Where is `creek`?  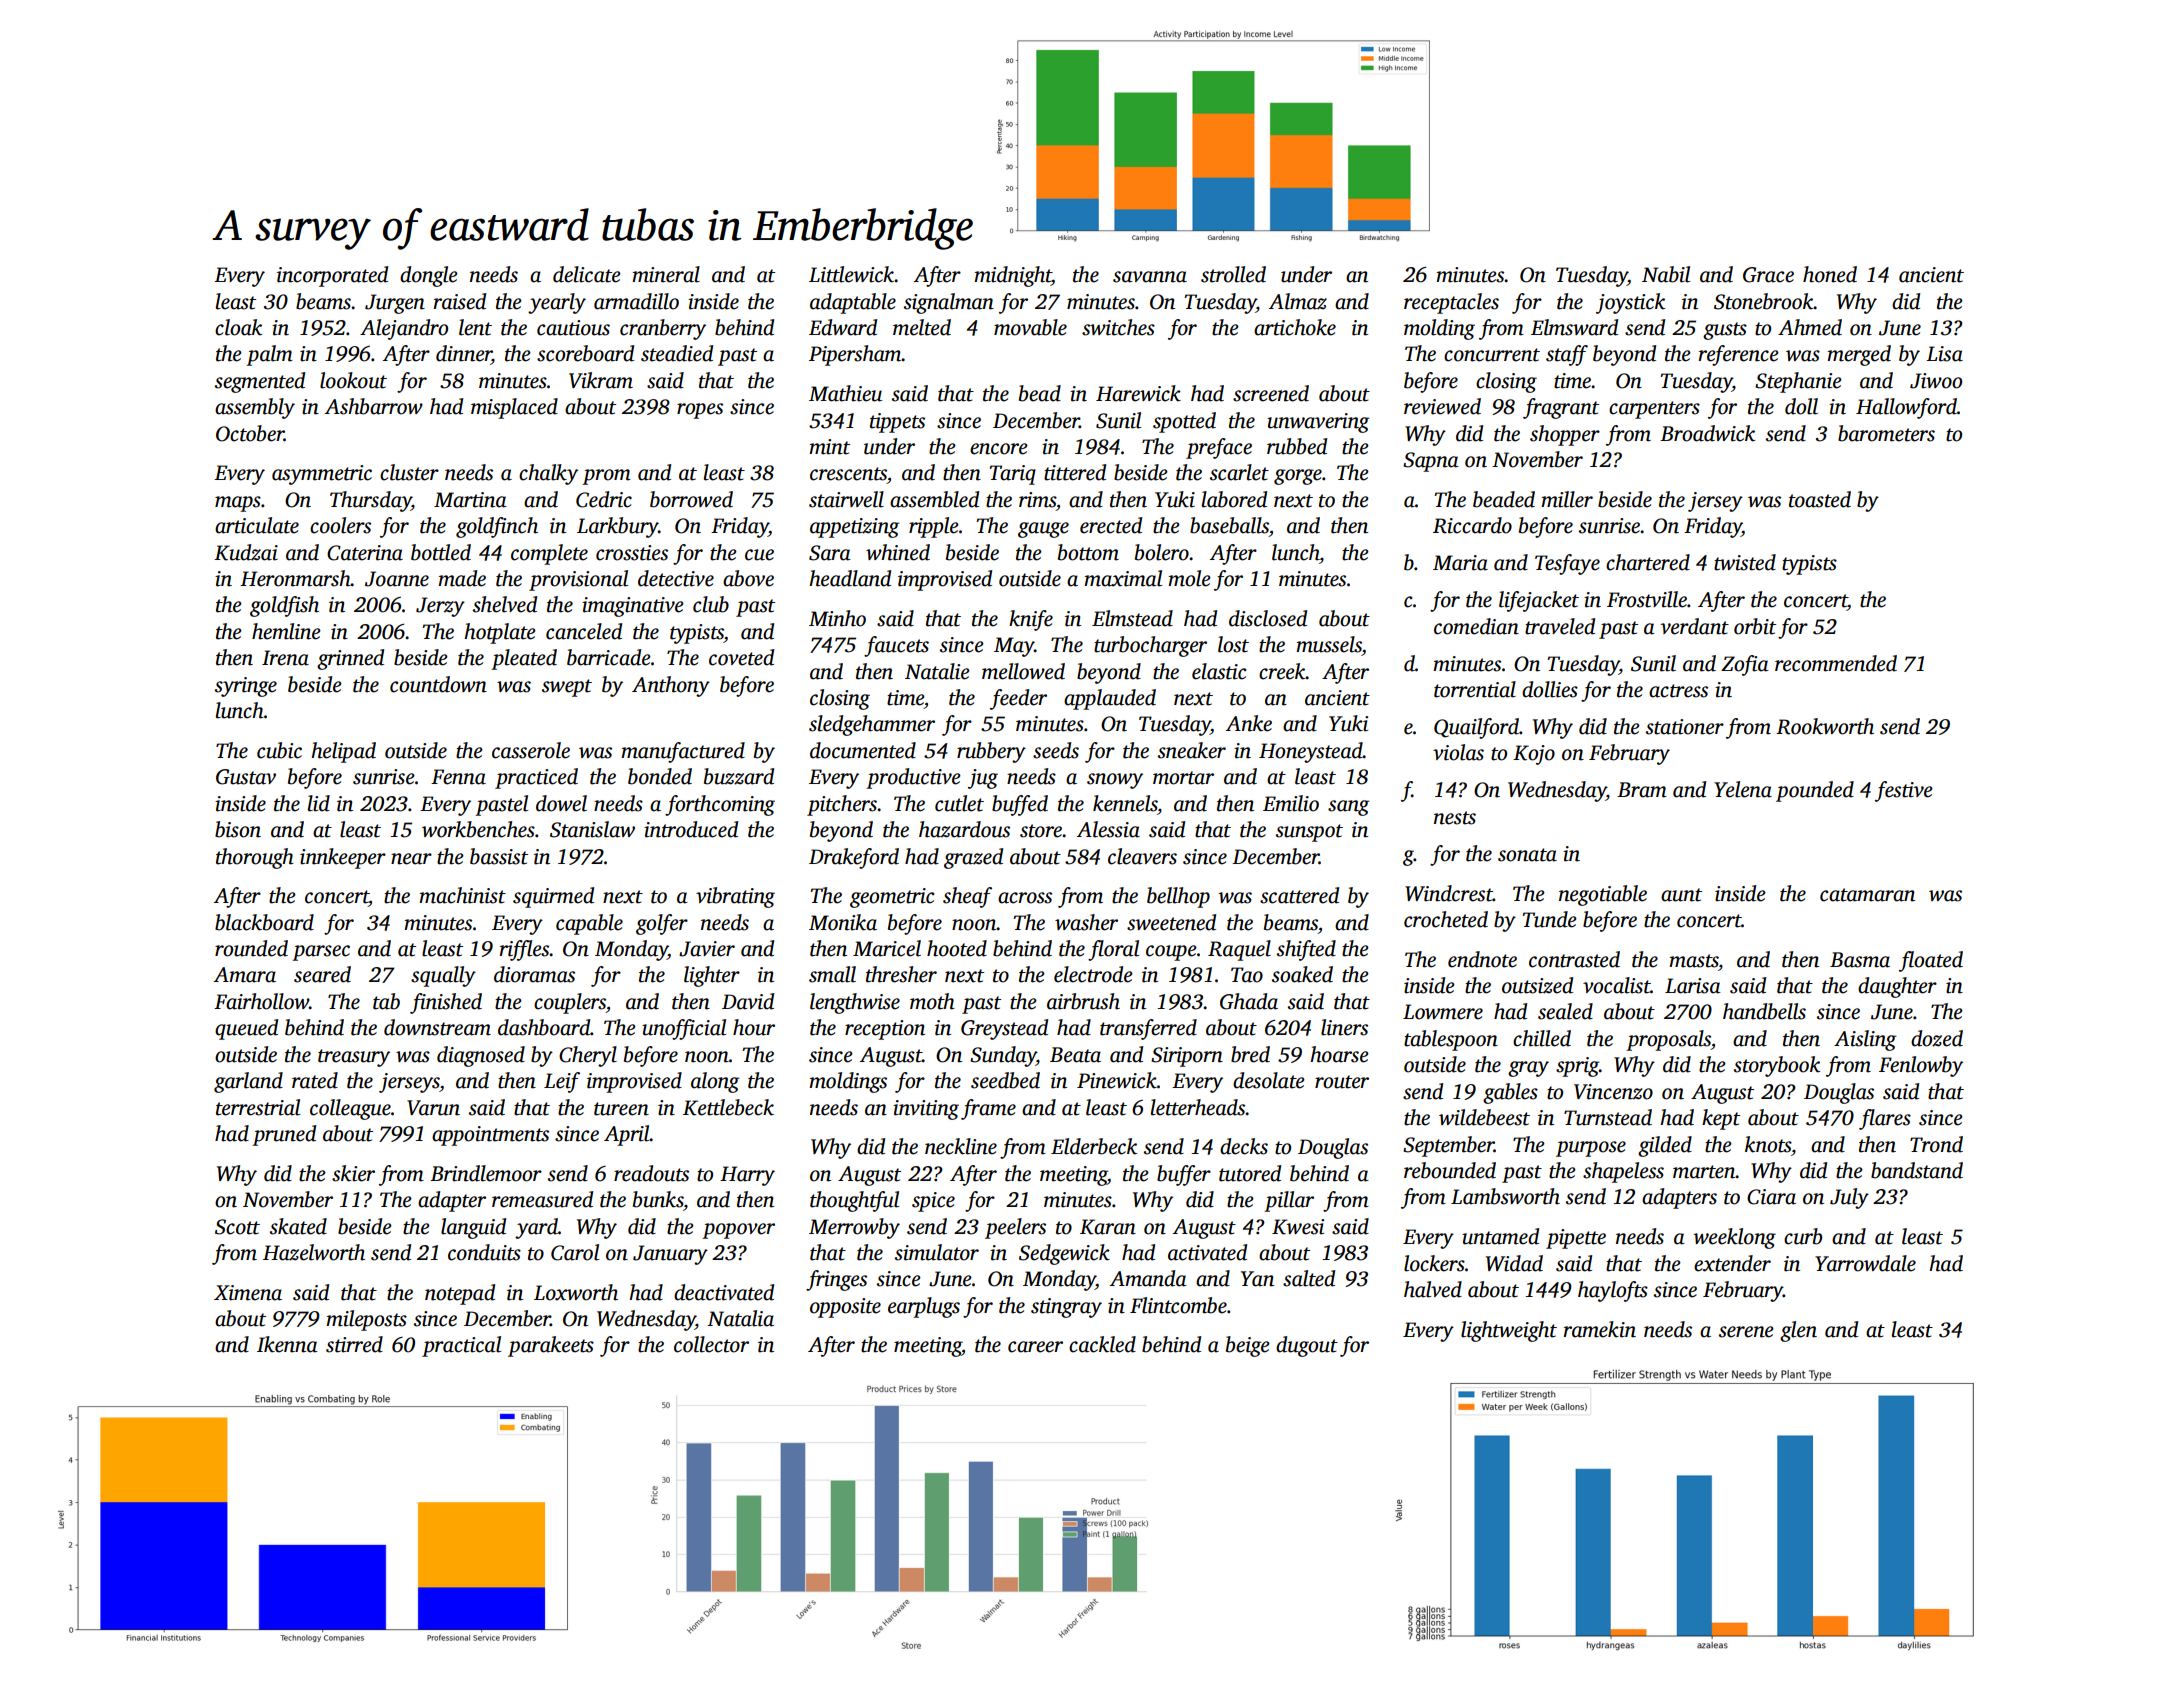
creek is located at coordinates (1282, 671).
